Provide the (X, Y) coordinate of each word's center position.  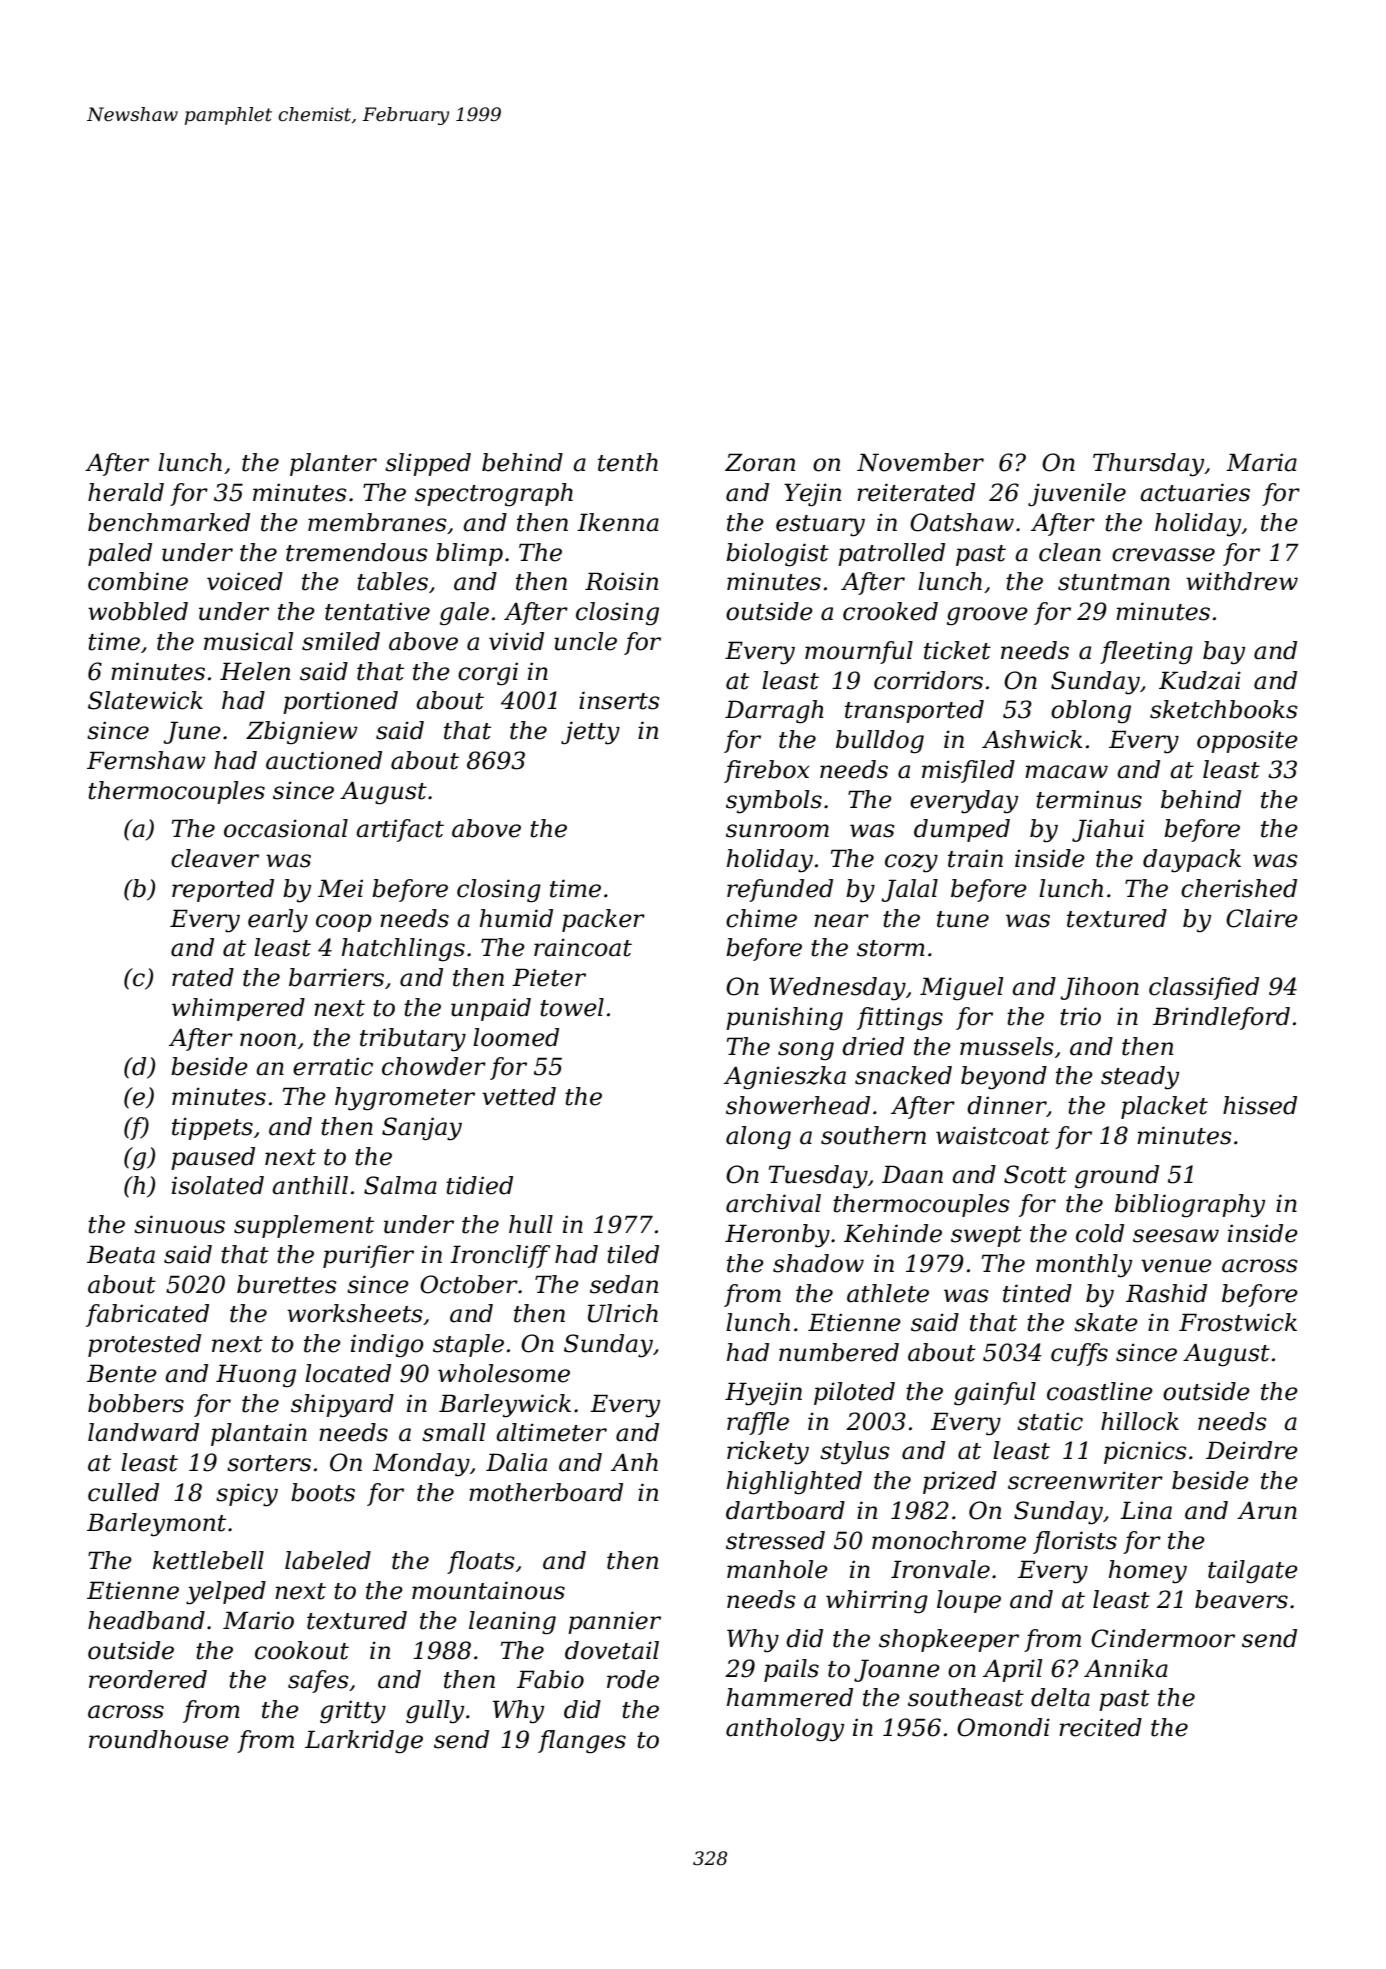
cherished (1239, 888)
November (920, 462)
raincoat (583, 947)
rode (633, 1679)
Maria (1261, 462)
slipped (428, 464)
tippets (212, 1128)
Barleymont (156, 1525)
